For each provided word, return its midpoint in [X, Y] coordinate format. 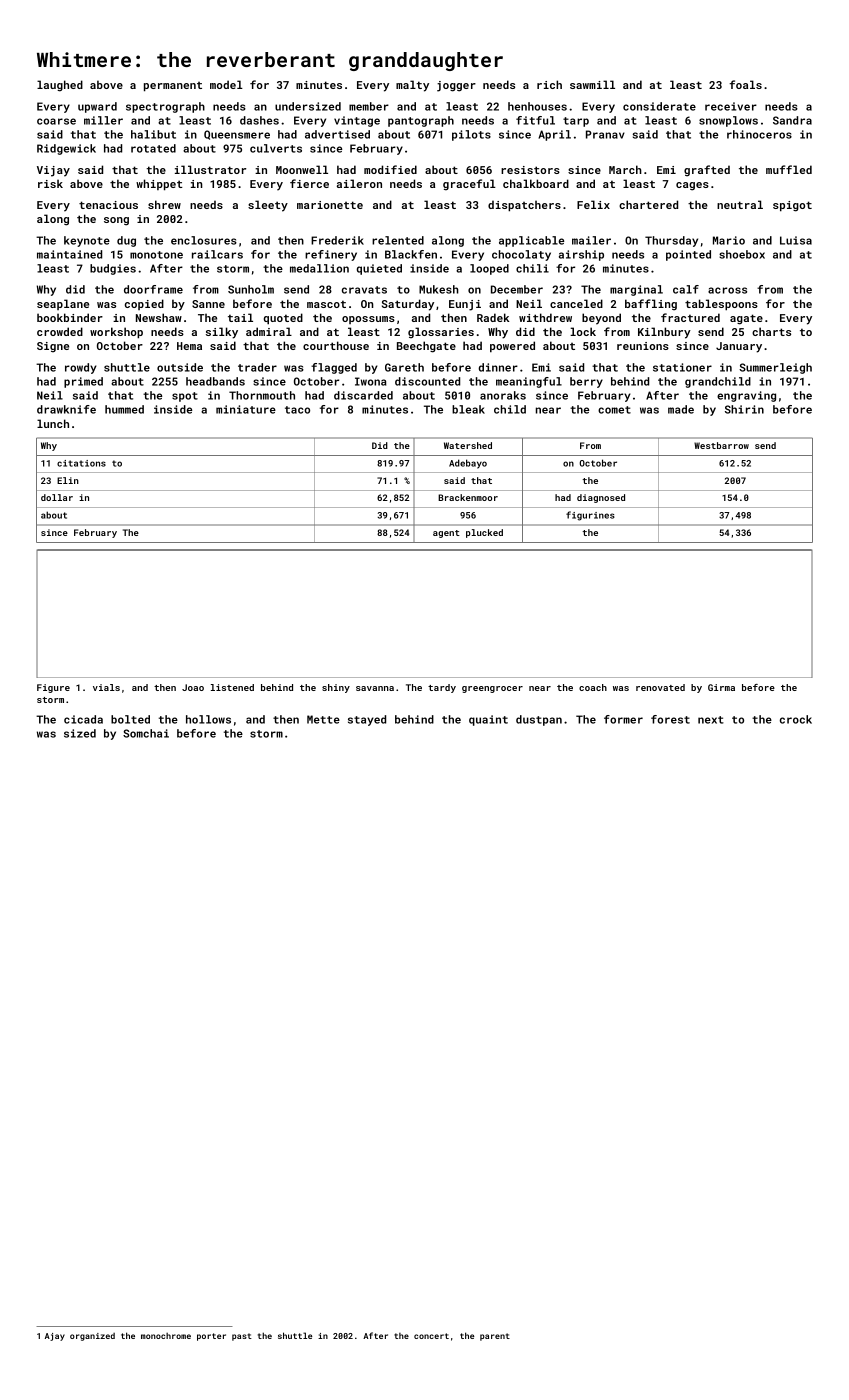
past [242, 1337]
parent [495, 1337]
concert [431, 1336]
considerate [659, 106]
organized [92, 1337]
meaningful [529, 382]
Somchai [146, 733]
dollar [57, 497]
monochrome [166, 1336]
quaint [488, 720]
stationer [682, 367]
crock [796, 719]
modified [390, 169]
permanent [173, 87]
